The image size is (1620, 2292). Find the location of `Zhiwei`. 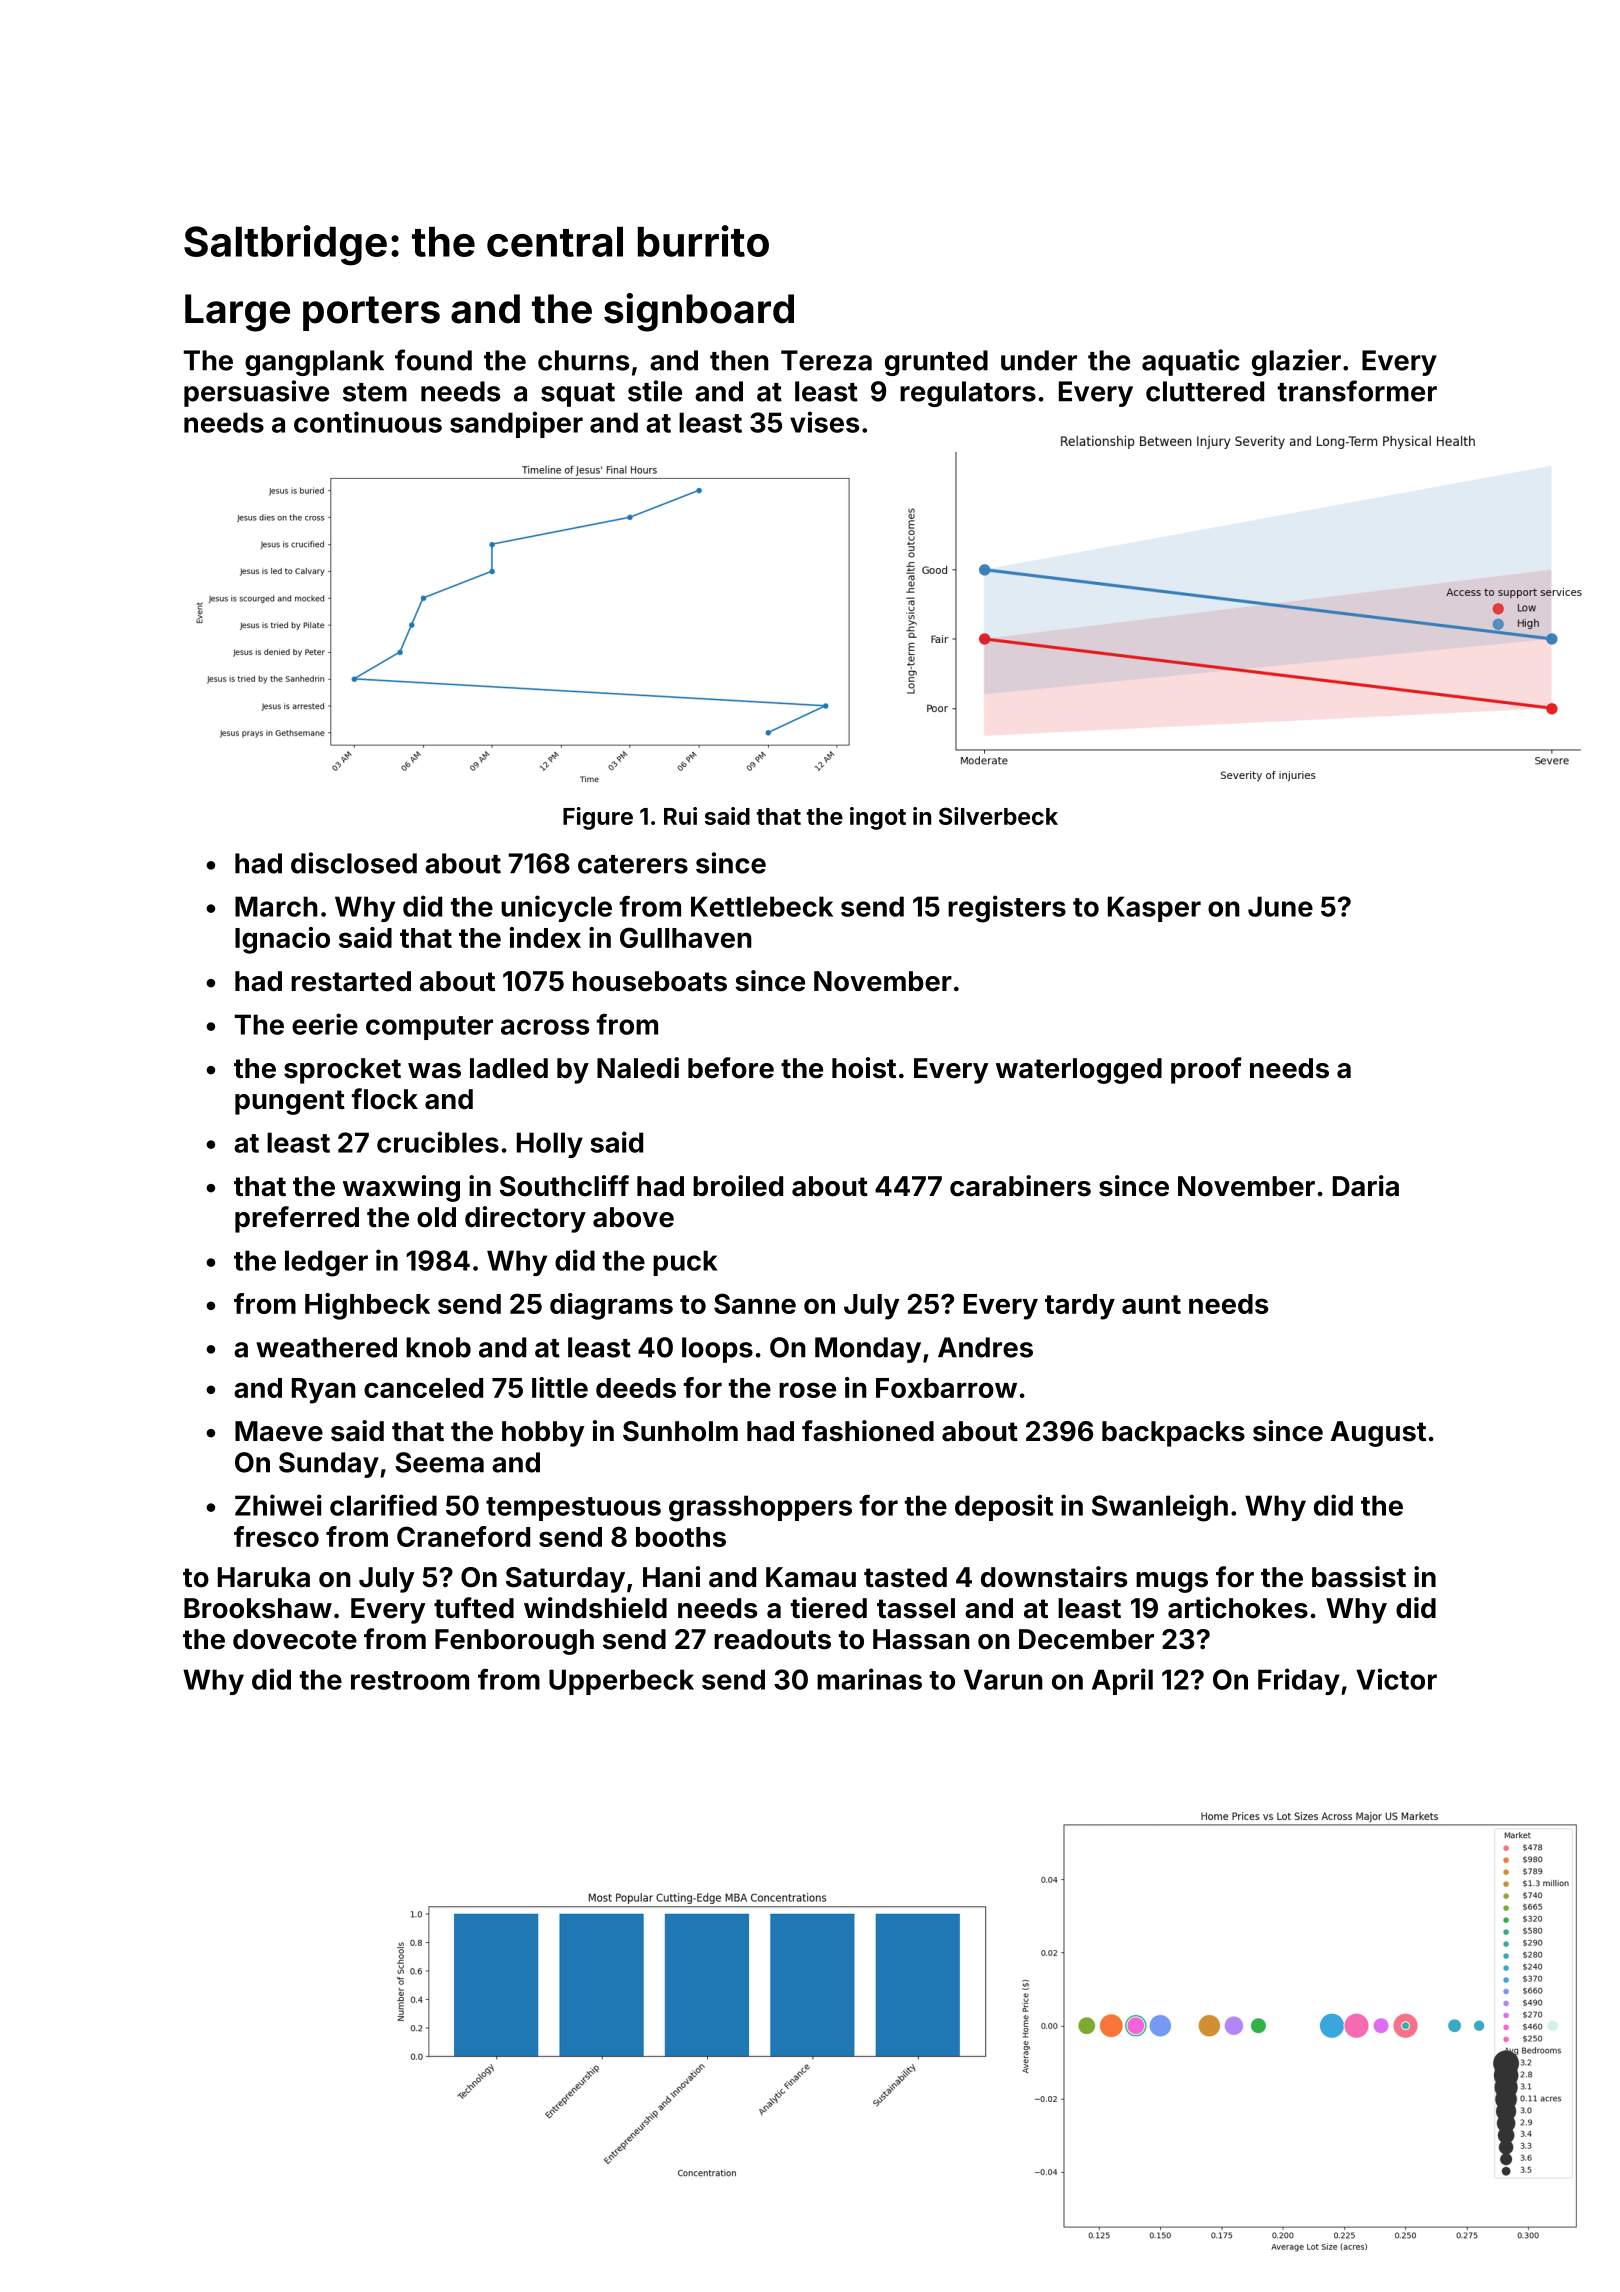

Zhiwei is located at coordinates (278, 1505).
